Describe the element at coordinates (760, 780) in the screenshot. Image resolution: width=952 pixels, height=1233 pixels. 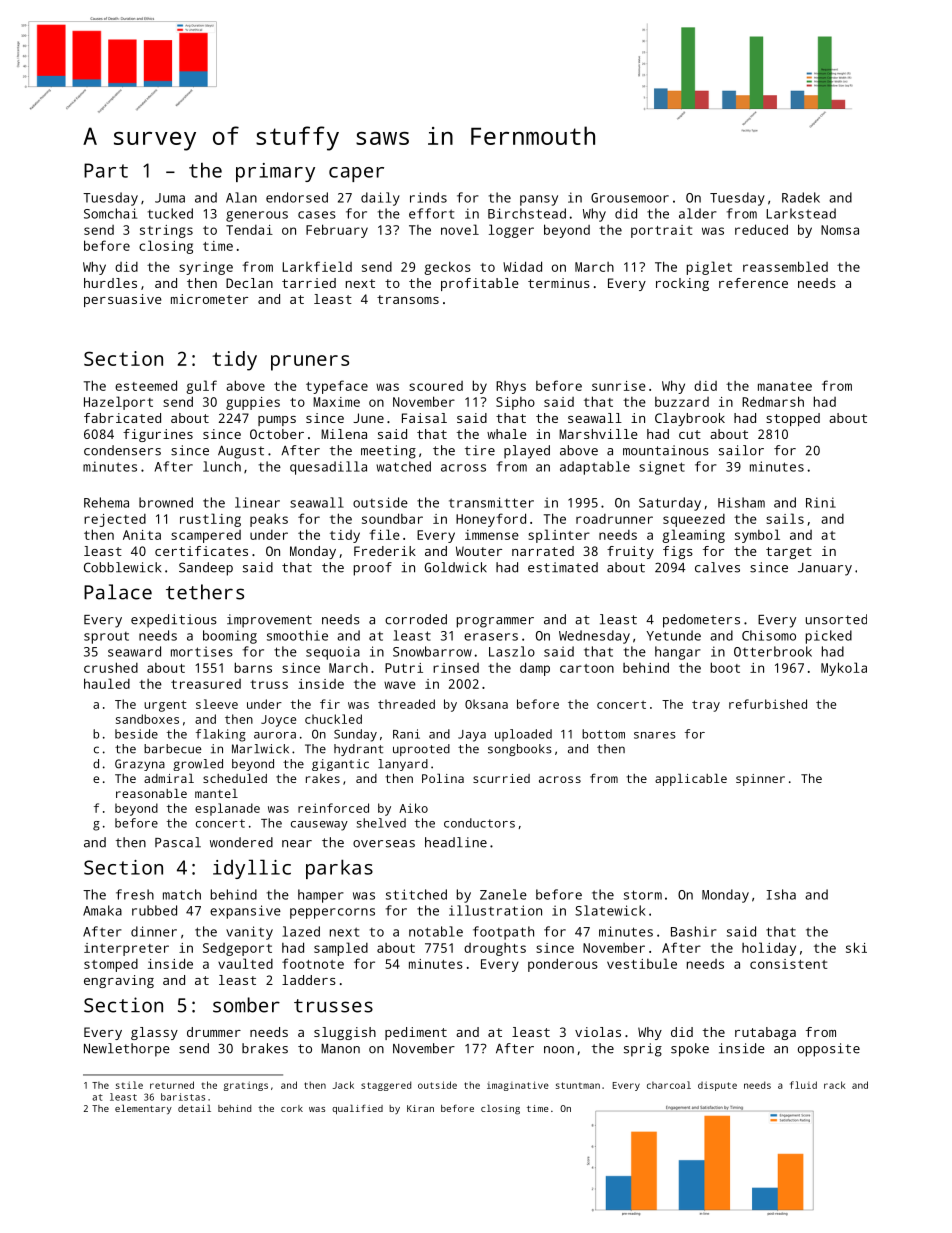
I see `spinner` at that location.
